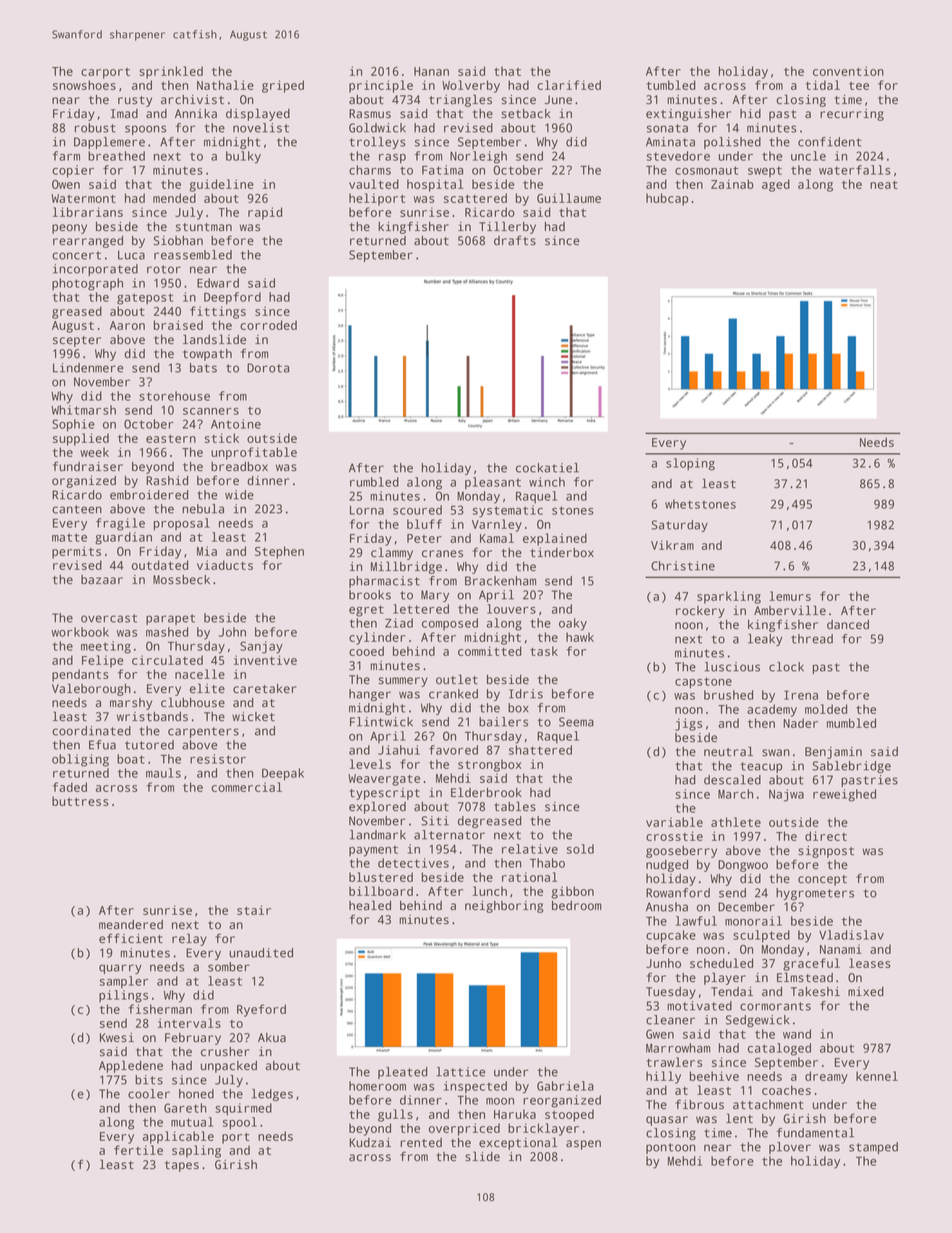 The width and height of the screenshot is (952, 1233). What do you see at coordinates (182, 1166) in the screenshot?
I see `tapes` at bounding box center [182, 1166].
